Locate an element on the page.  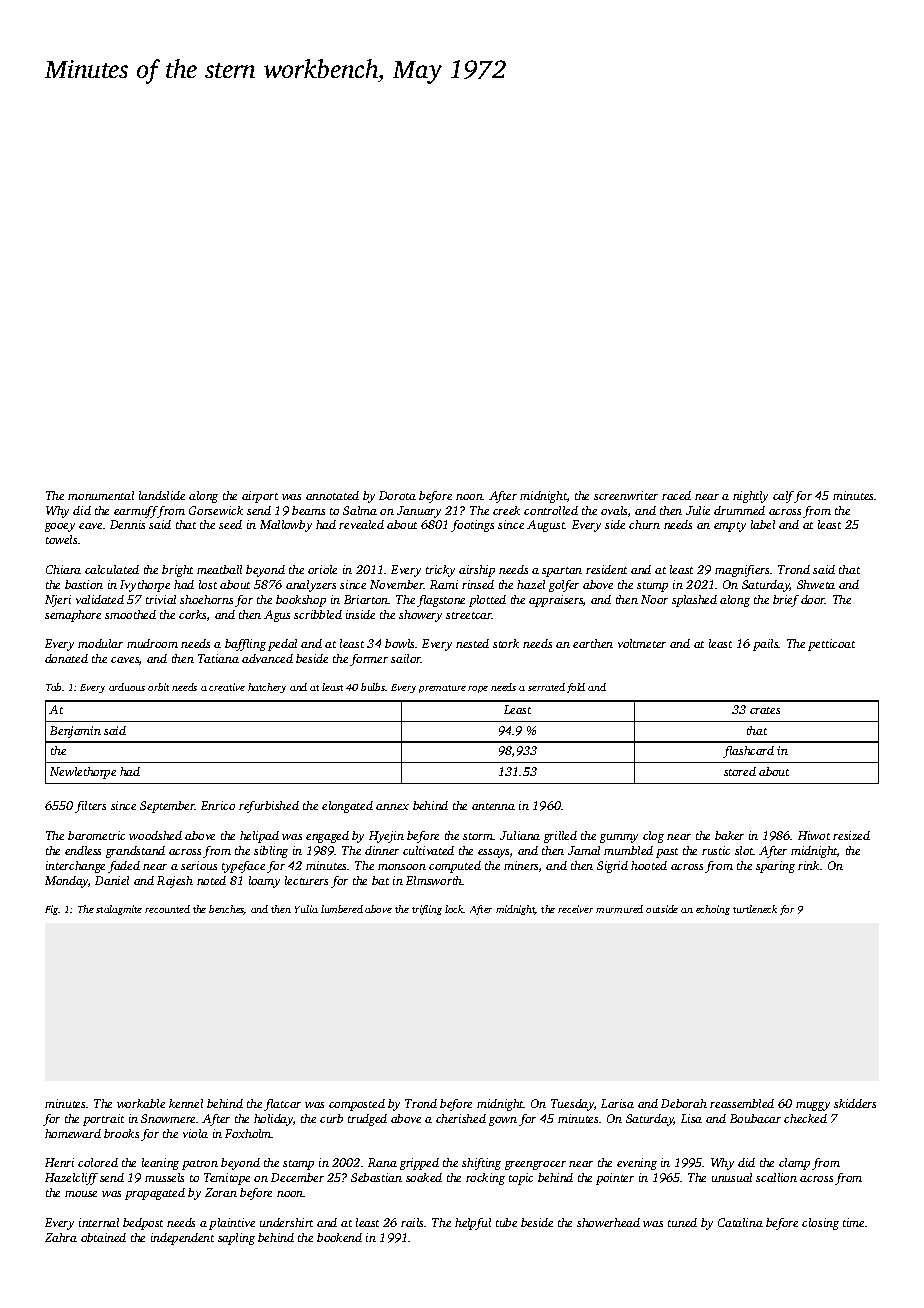
workable is located at coordinates (141, 1103).
